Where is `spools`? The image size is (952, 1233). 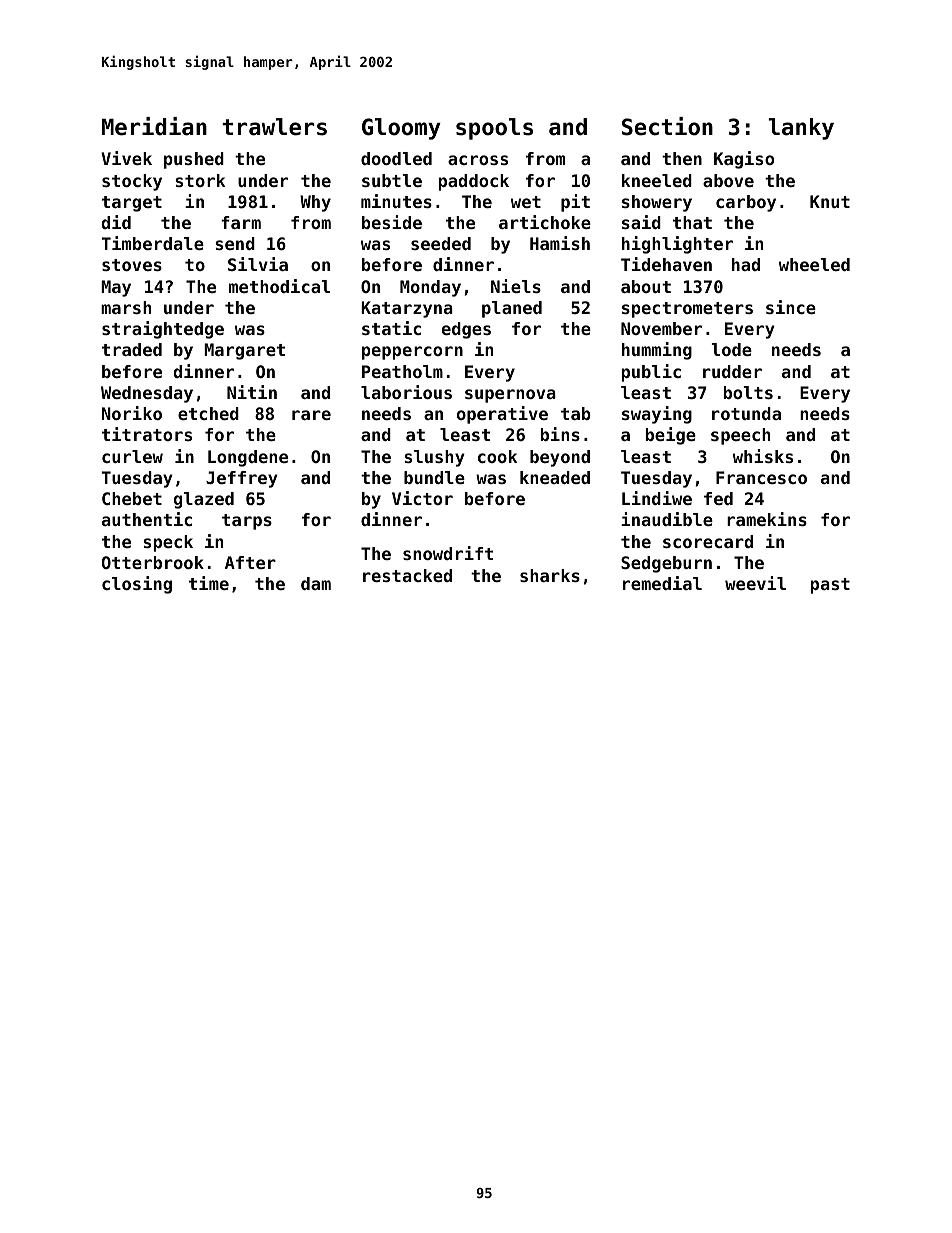
spools is located at coordinates (494, 129).
